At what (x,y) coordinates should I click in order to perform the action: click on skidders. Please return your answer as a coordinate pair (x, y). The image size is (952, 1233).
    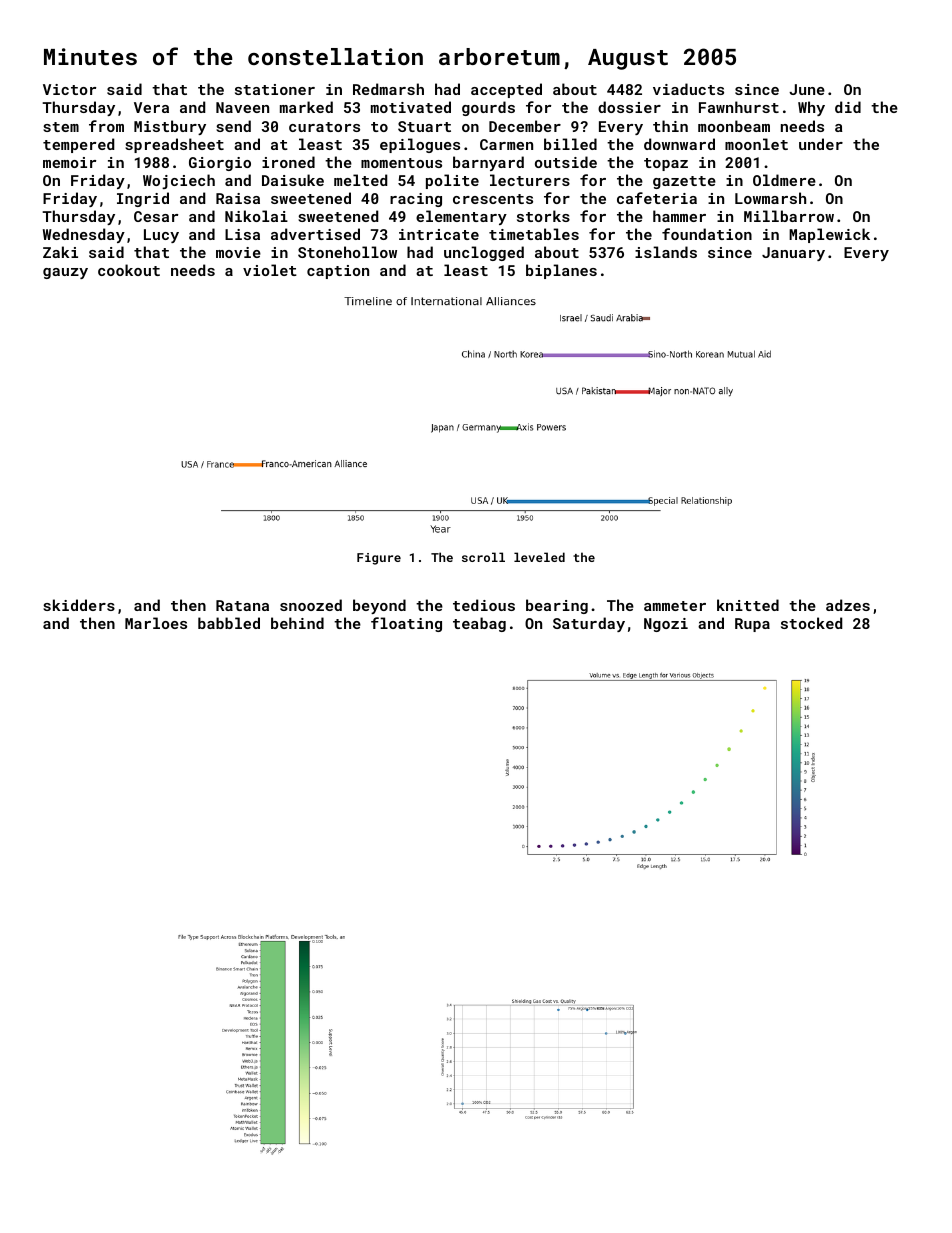
    Looking at the image, I should click on (79, 605).
